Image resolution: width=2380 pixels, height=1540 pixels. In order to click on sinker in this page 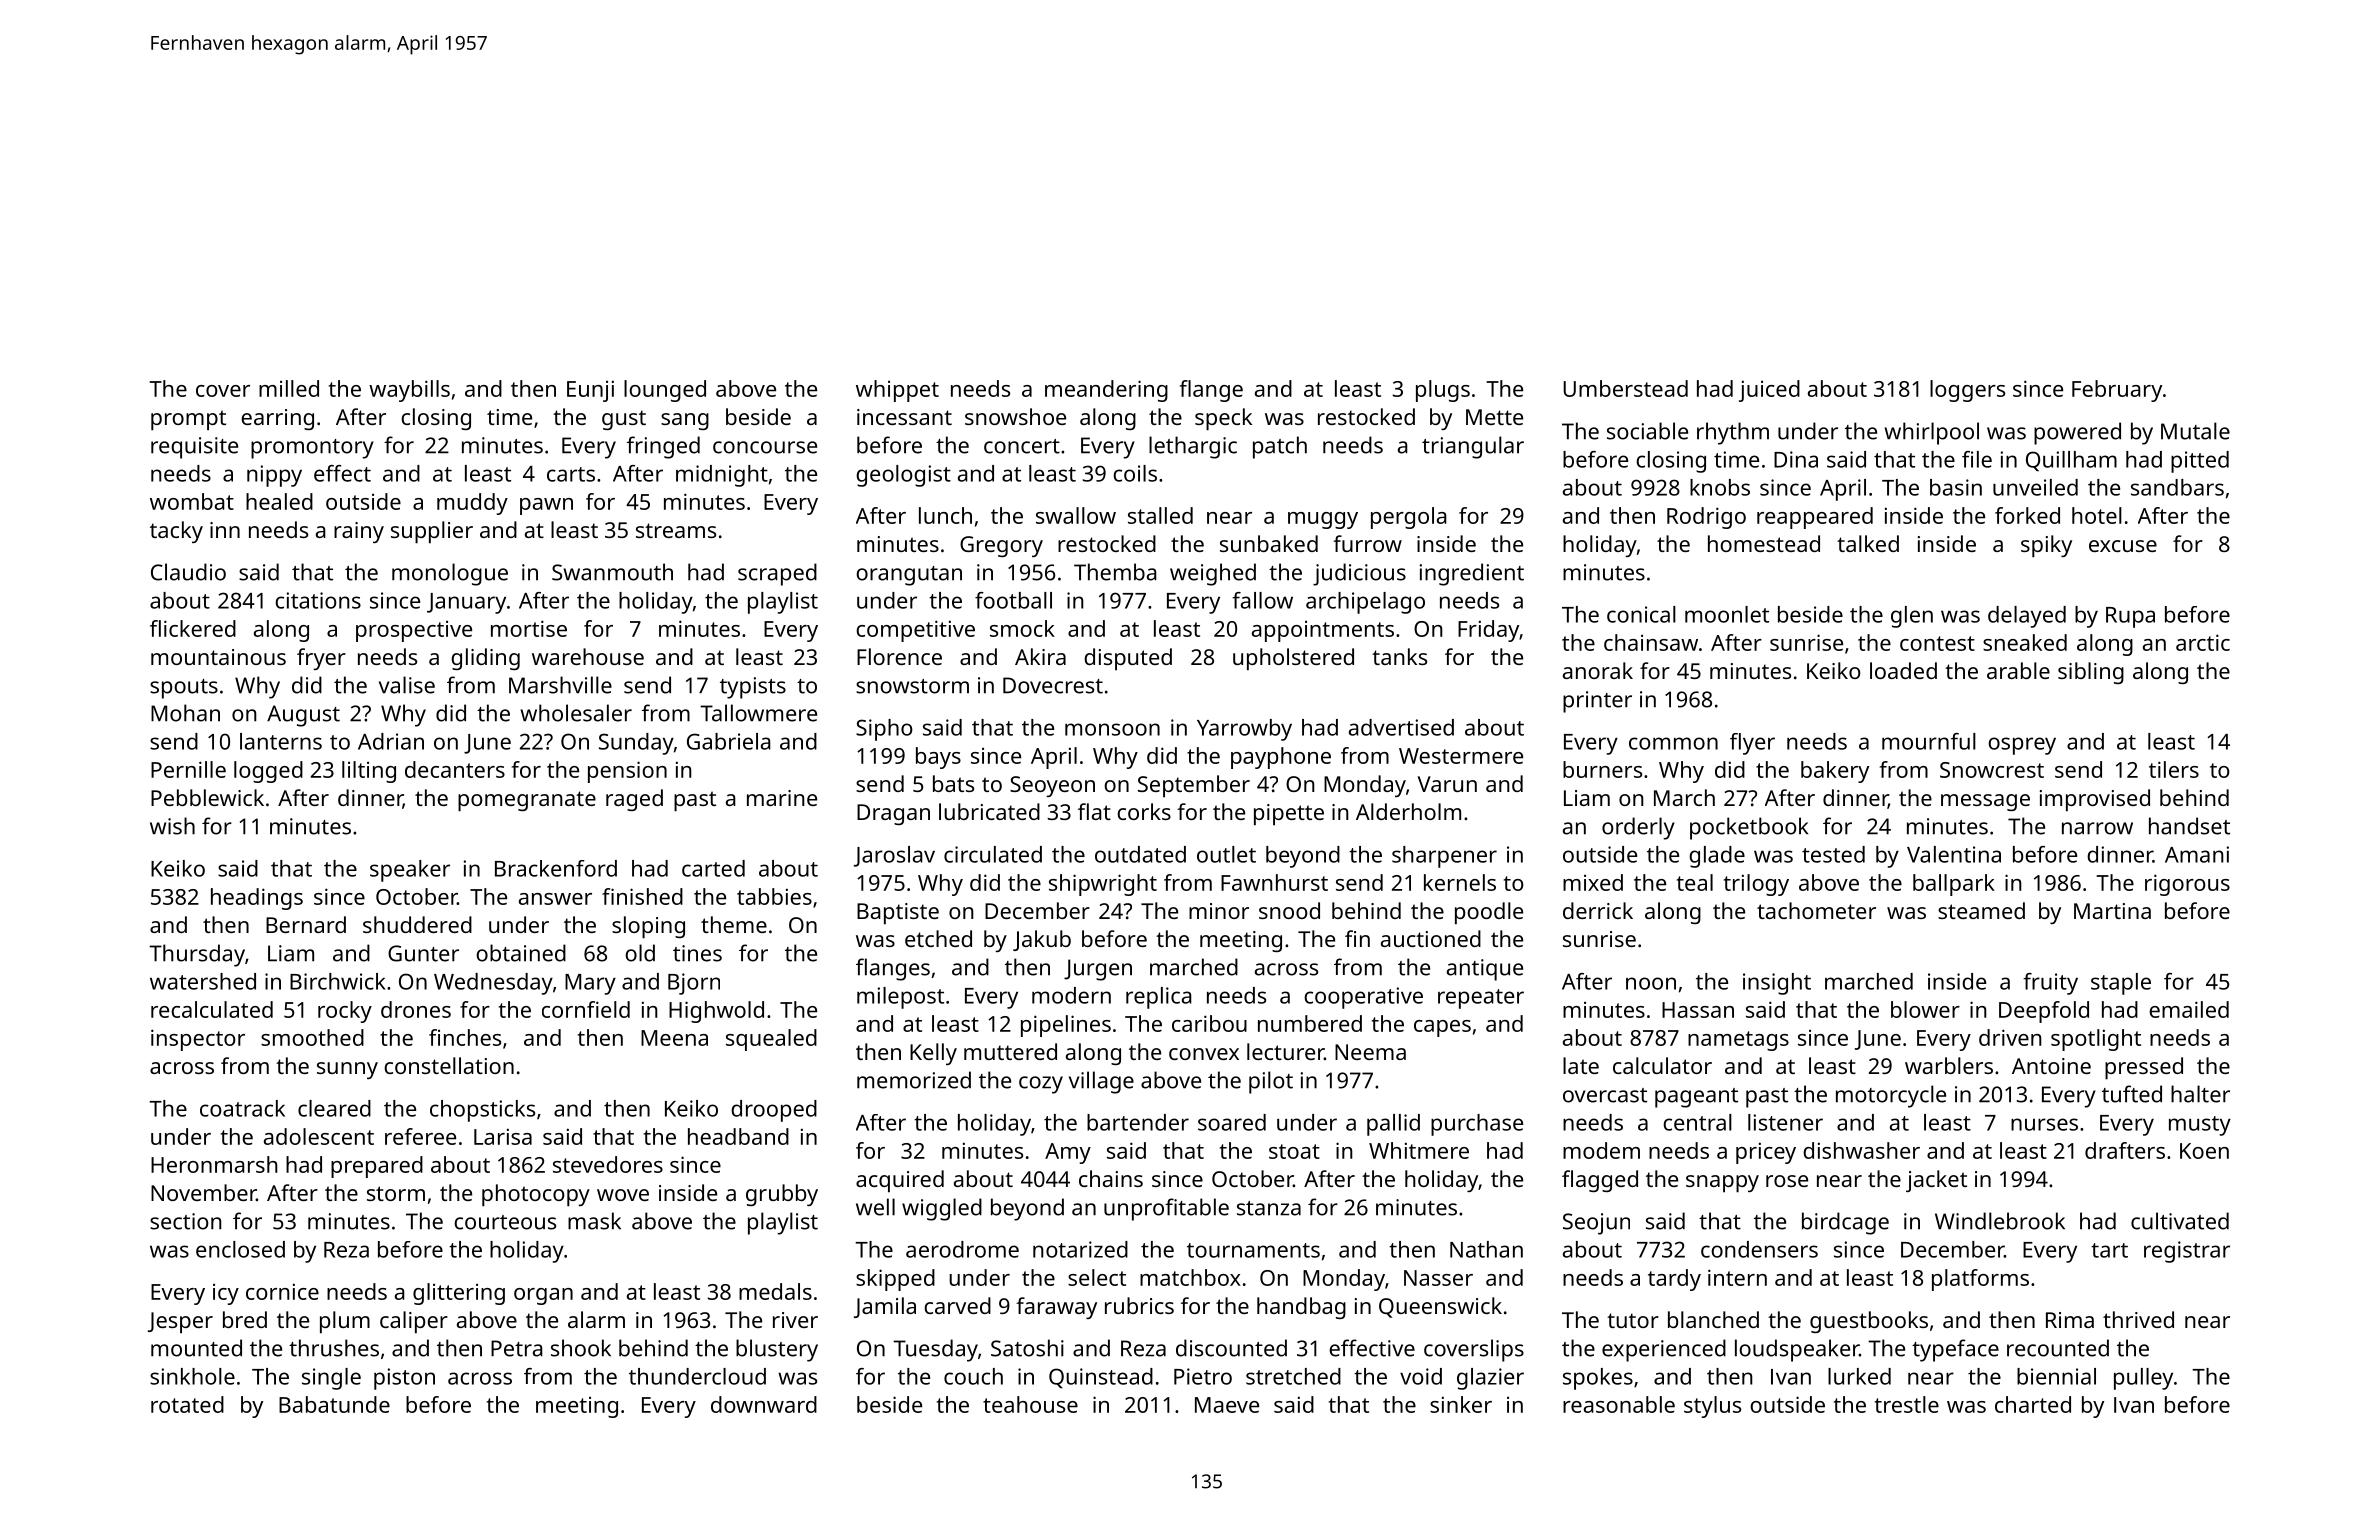, I will do `click(1461, 1404)`.
